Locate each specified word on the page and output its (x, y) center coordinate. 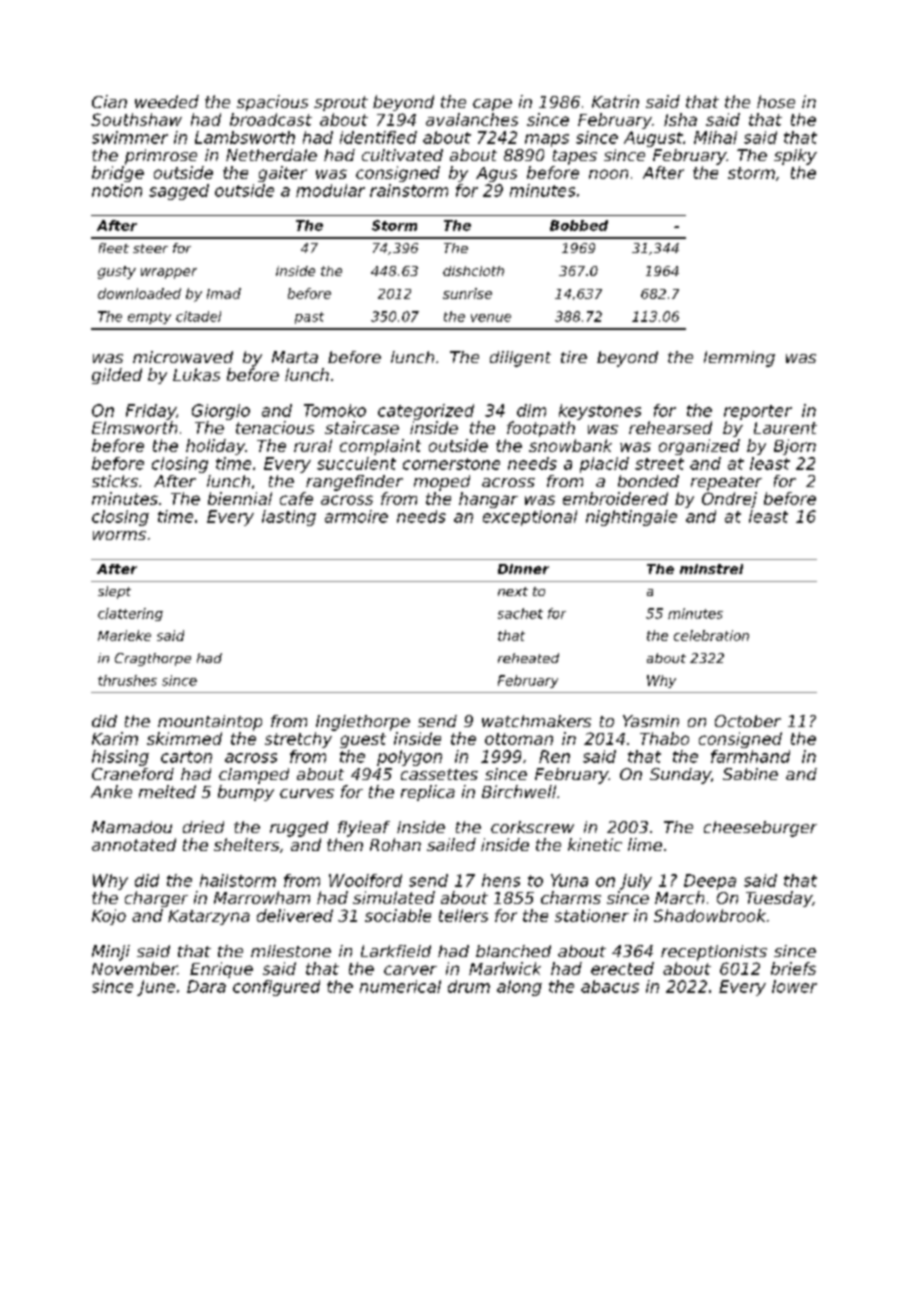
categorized (426, 412)
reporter (758, 412)
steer (150, 248)
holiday (215, 447)
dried (203, 827)
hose (776, 101)
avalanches (472, 119)
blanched (513, 951)
